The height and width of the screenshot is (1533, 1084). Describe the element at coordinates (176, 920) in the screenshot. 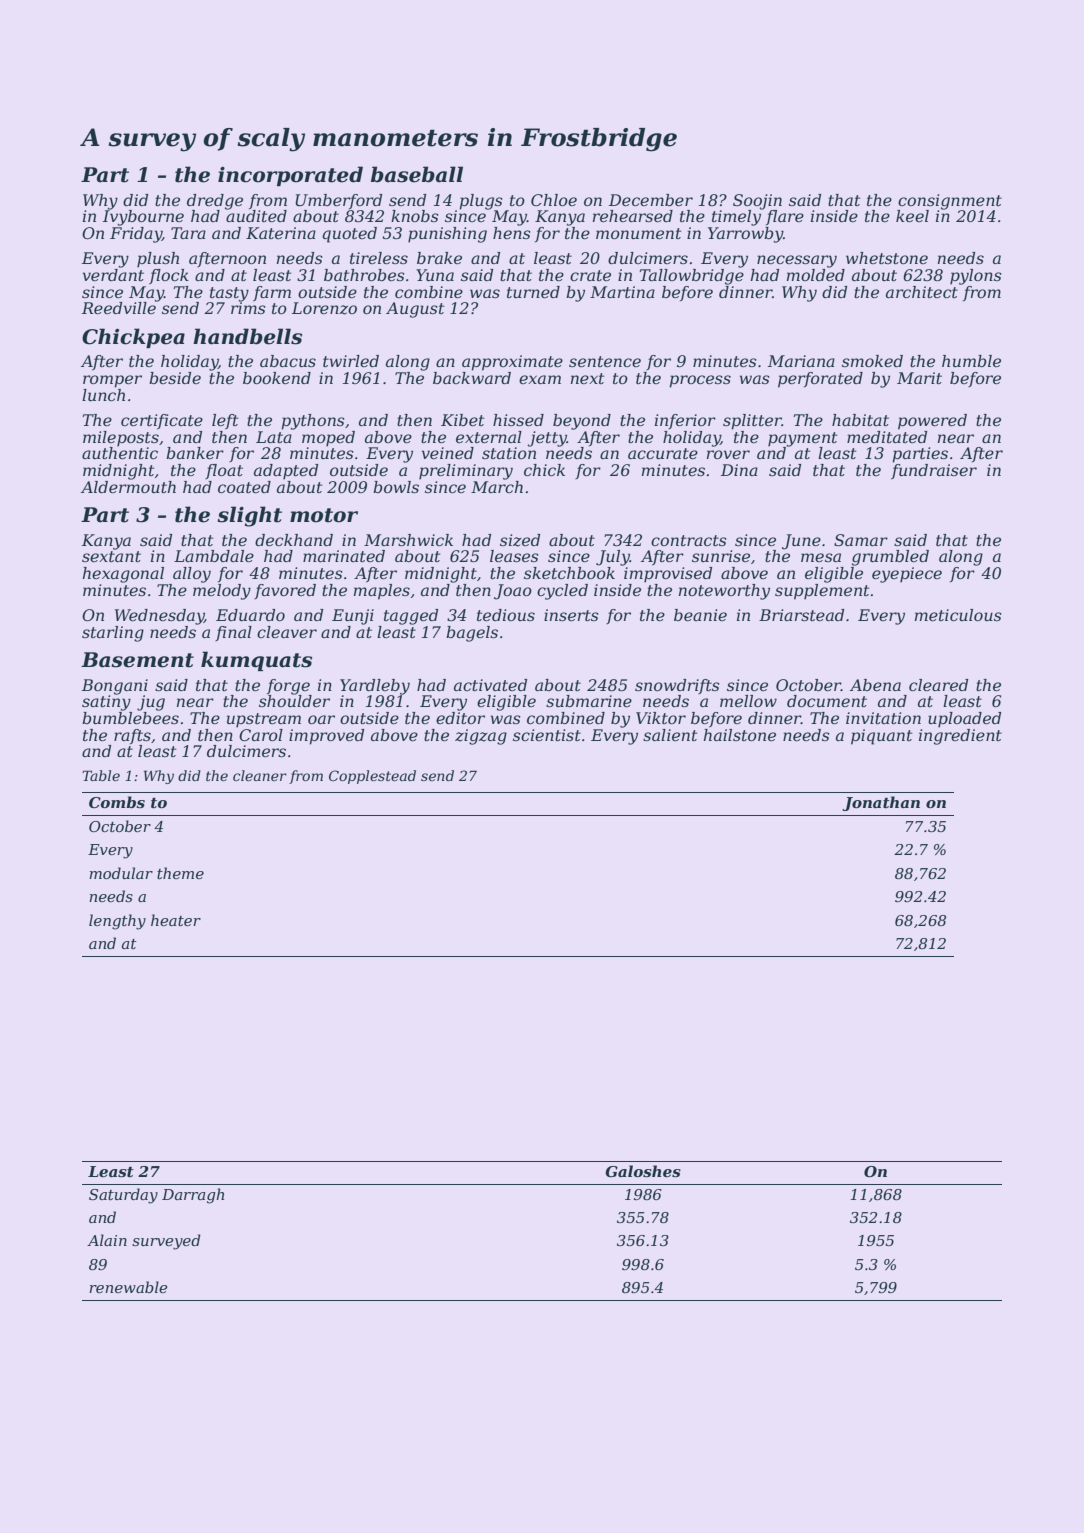

I see `heater` at that location.
